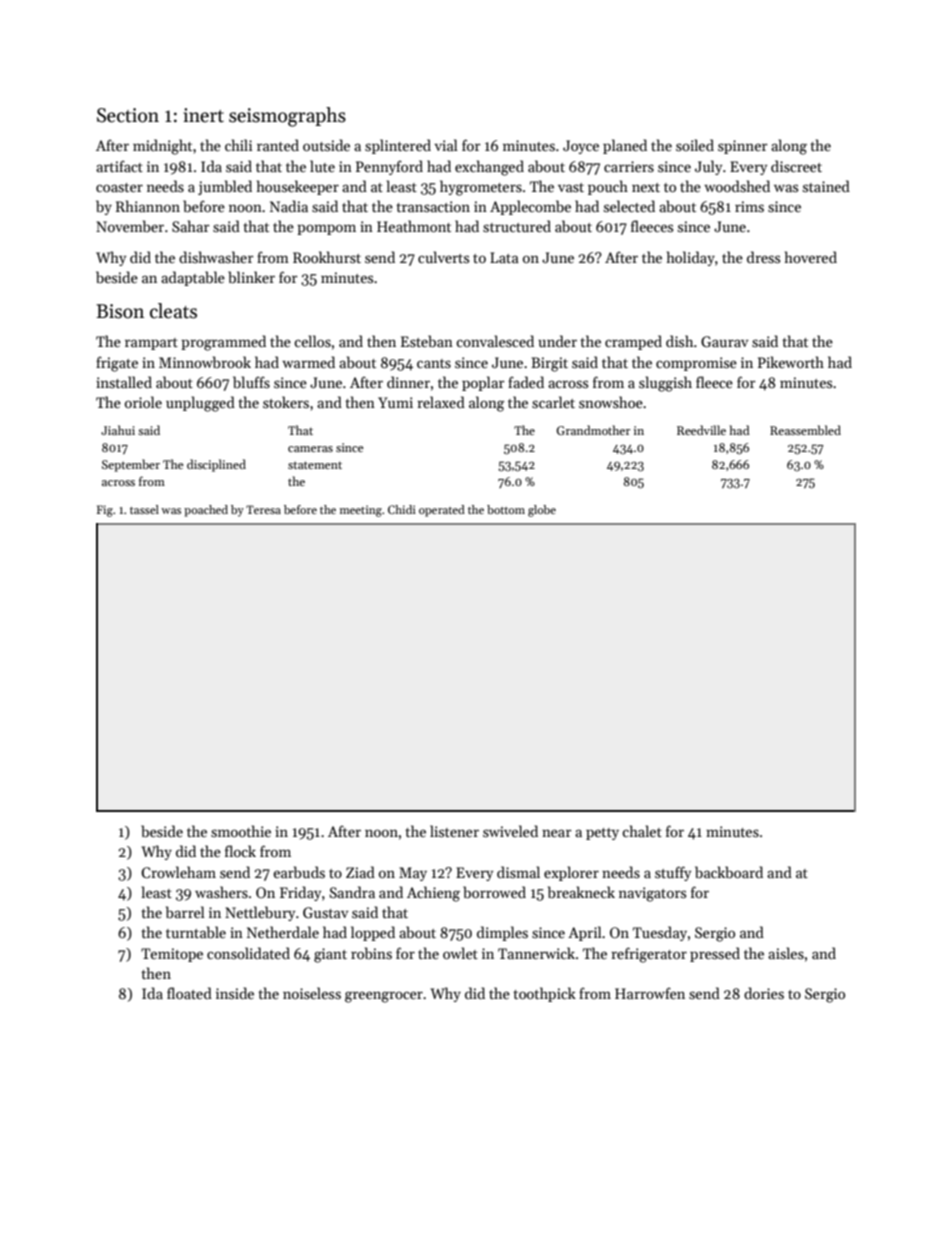 This document has width=952, height=1233. What do you see at coordinates (625, 146) in the document?
I see `planed` at bounding box center [625, 146].
